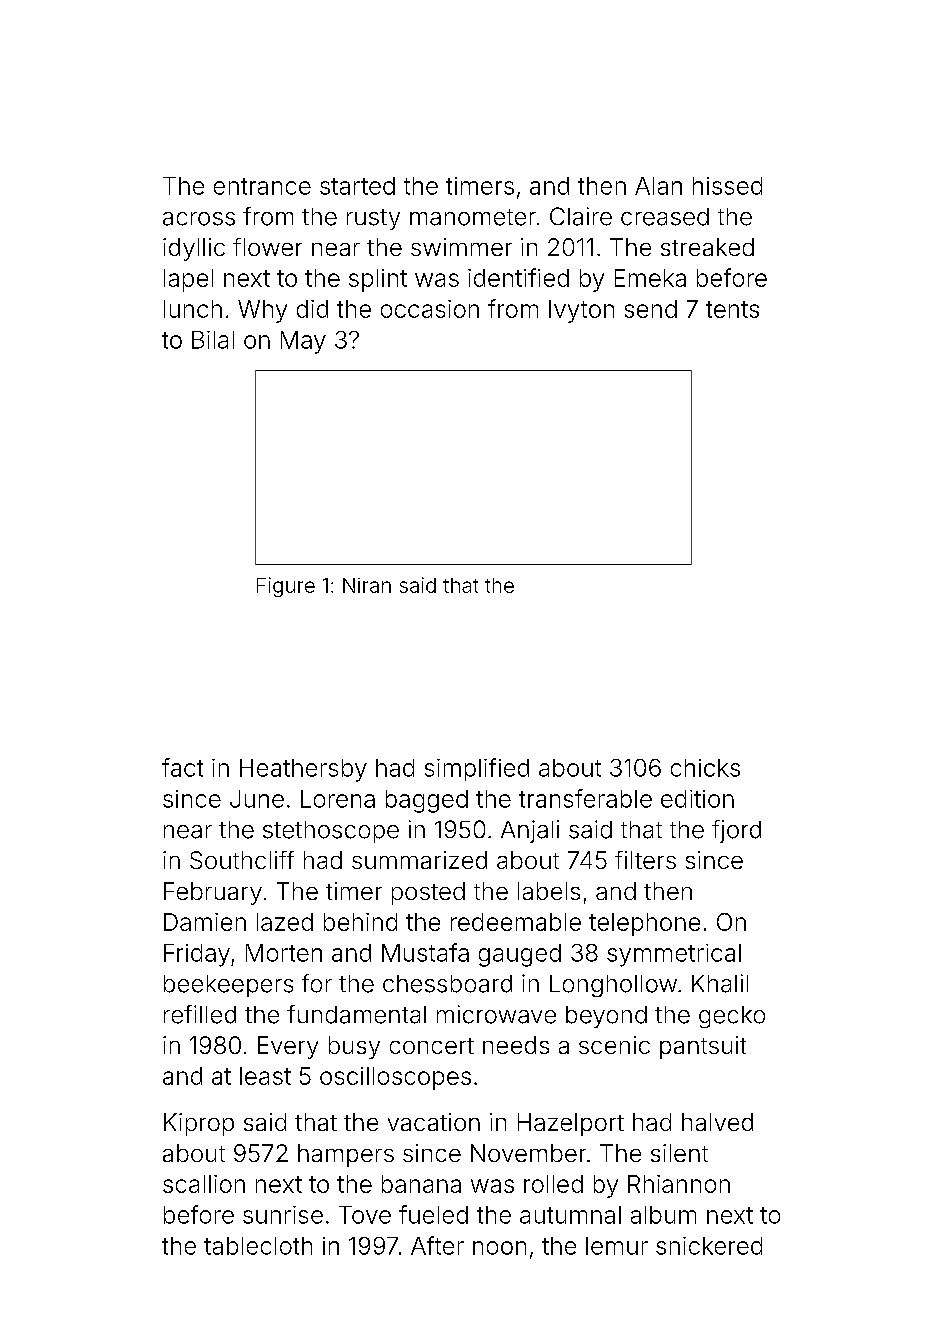 The height and width of the screenshot is (1344, 947). I want to click on fundamental, so click(356, 1014).
